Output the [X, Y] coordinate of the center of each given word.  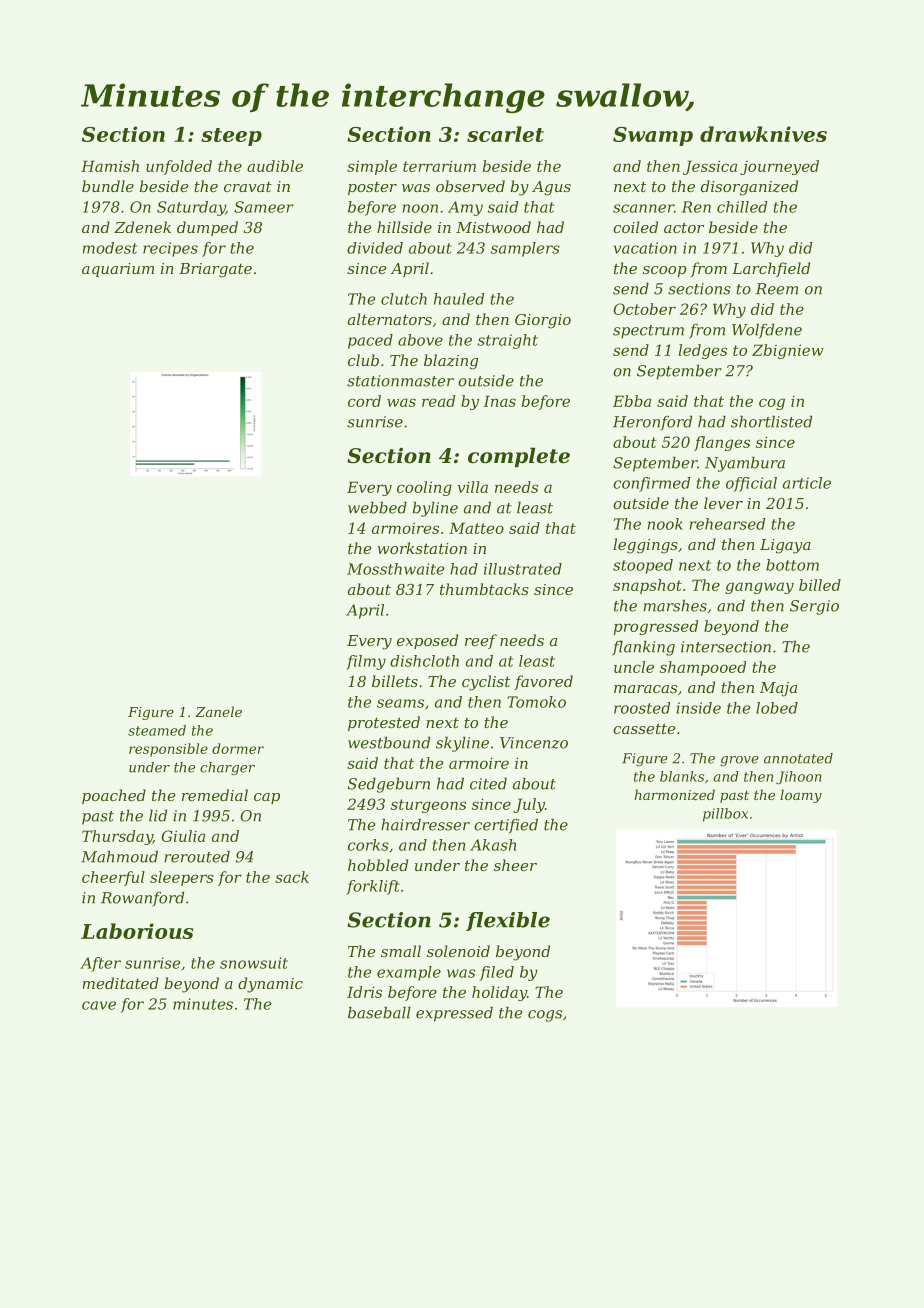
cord [364, 401]
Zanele [218, 711]
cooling [424, 488]
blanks [682, 776]
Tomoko [536, 702]
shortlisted [771, 421]
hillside [404, 227]
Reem [777, 289]
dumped [207, 228]
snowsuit [254, 963]
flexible [508, 921]
